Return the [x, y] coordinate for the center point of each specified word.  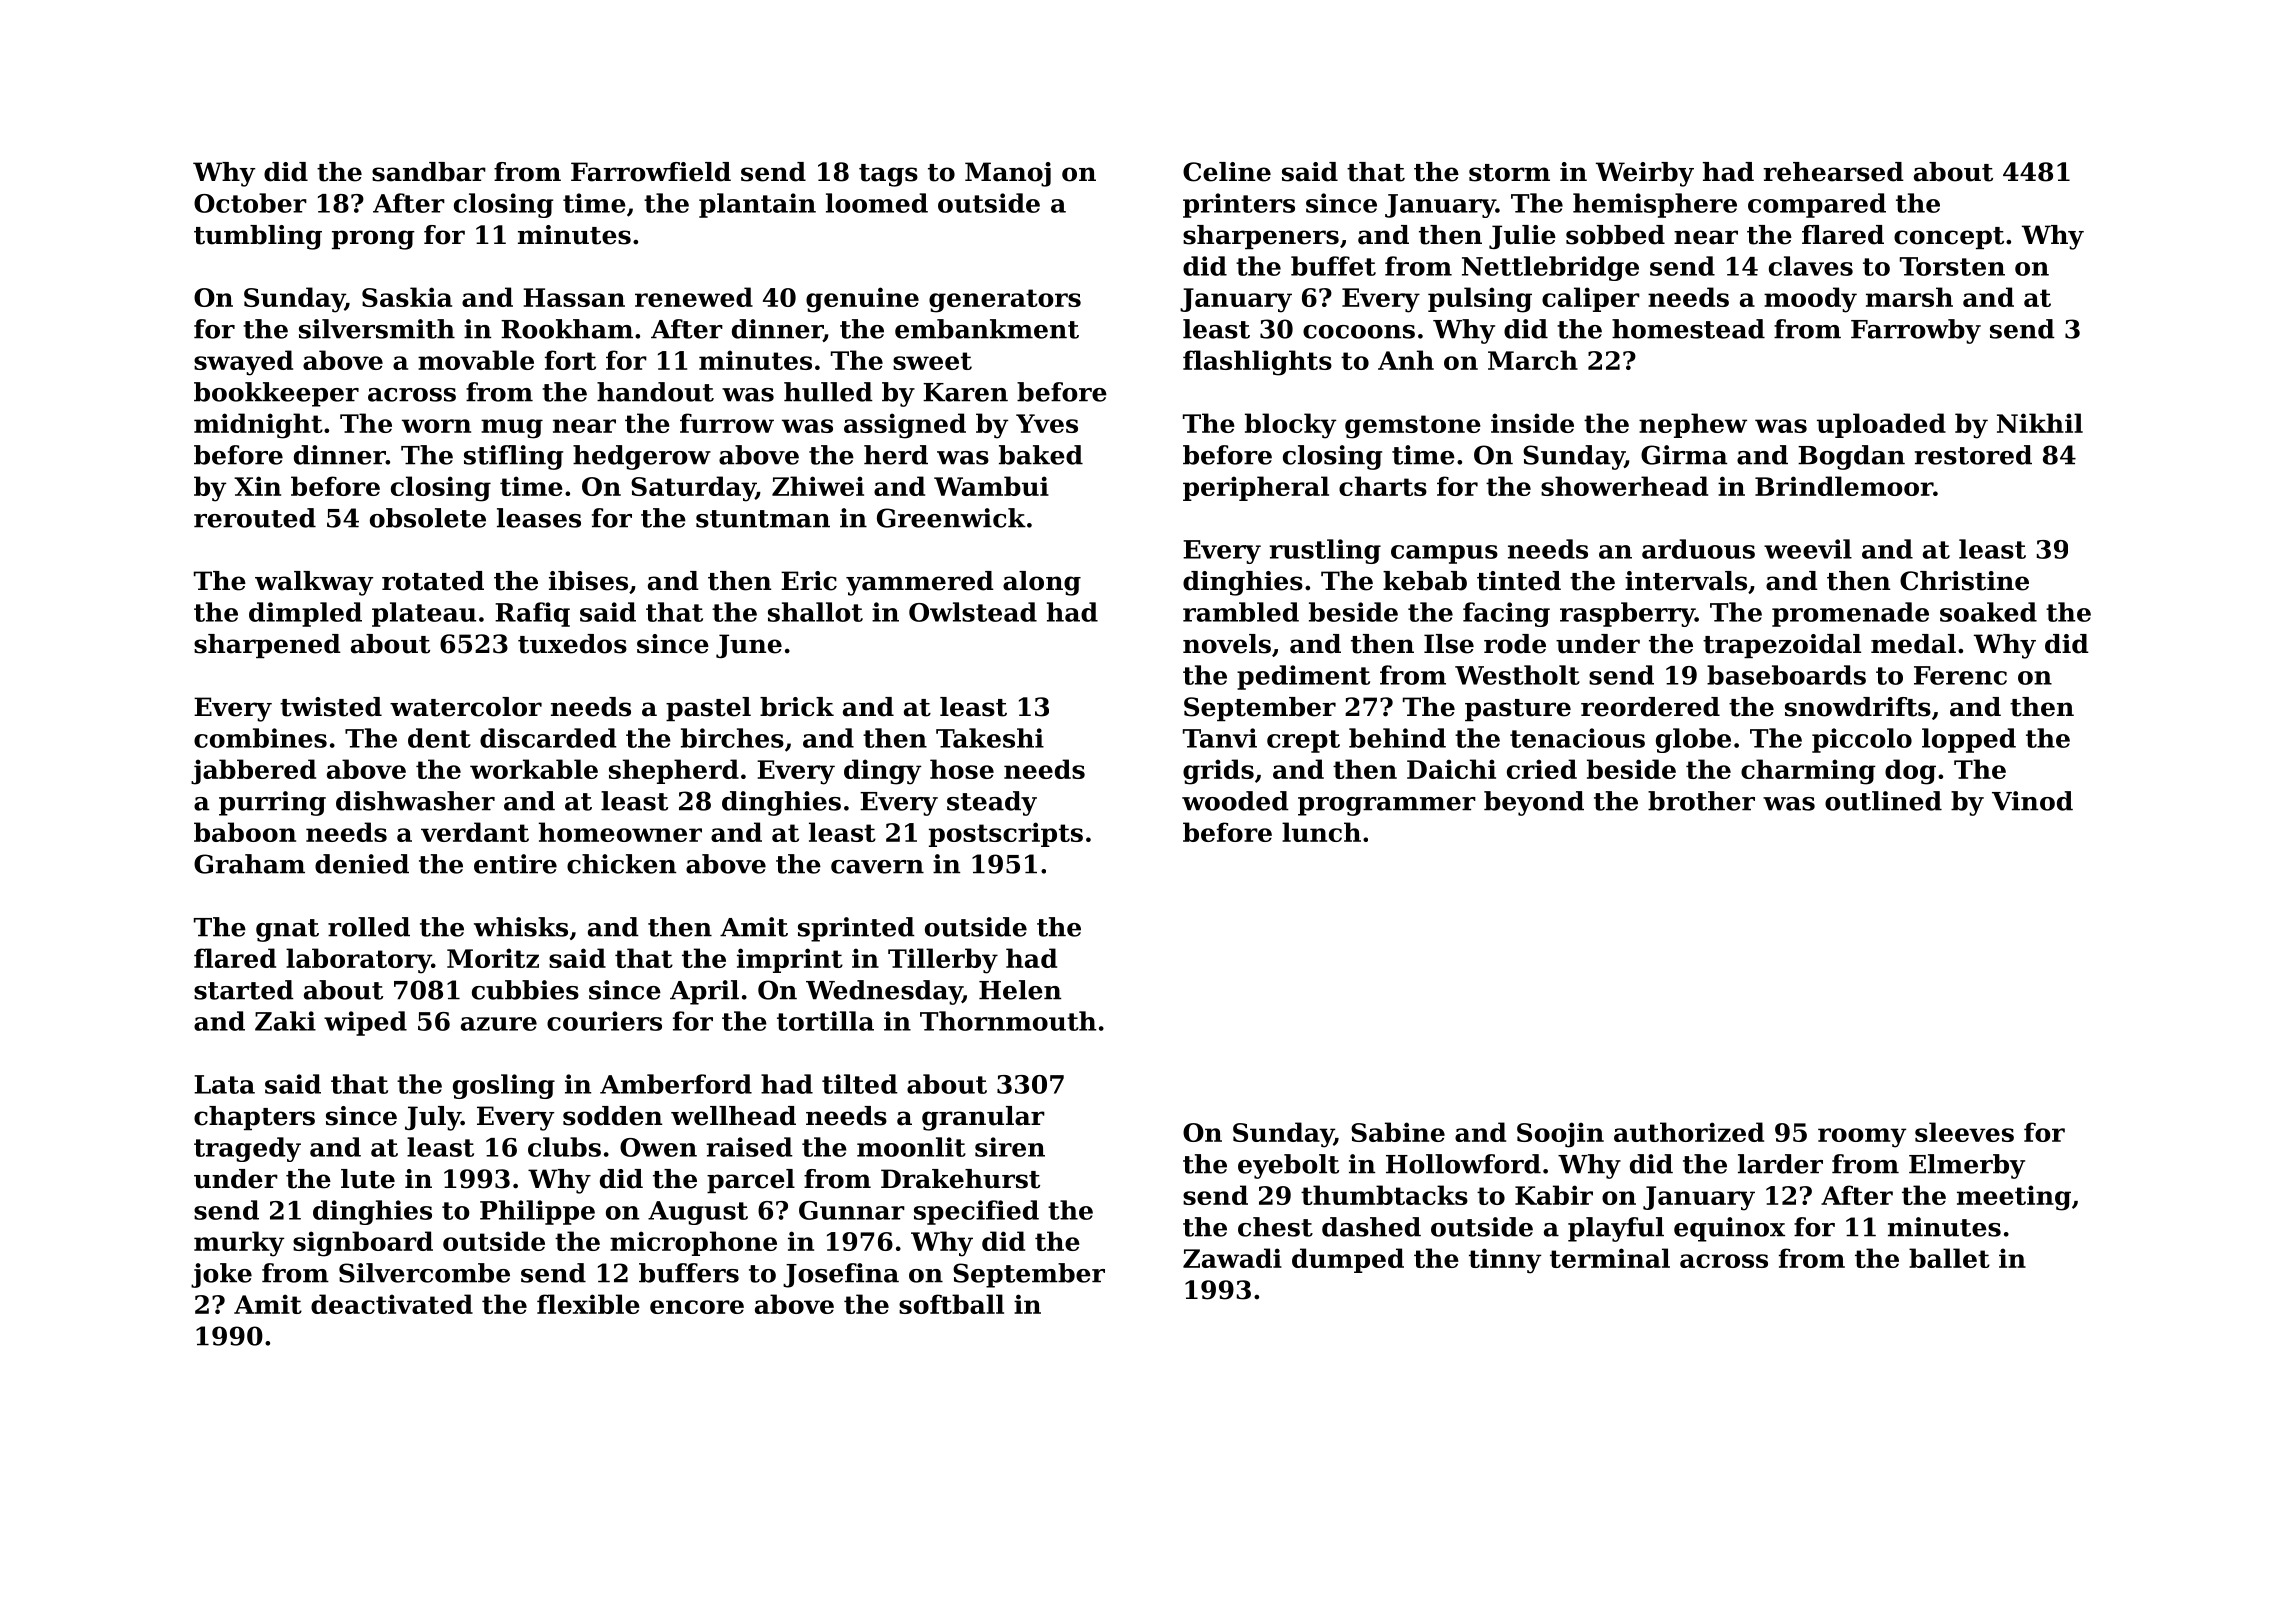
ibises [588, 581]
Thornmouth [1008, 1021]
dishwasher [415, 801]
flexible [588, 1304]
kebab [1425, 581]
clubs [564, 1147]
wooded [1235, 801]
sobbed [1615, 235]
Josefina [841, 1275]
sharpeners [1261, 237]
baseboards [1786, 675]
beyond [1534, 803]
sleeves [1964, 1132]
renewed [694, 297]
